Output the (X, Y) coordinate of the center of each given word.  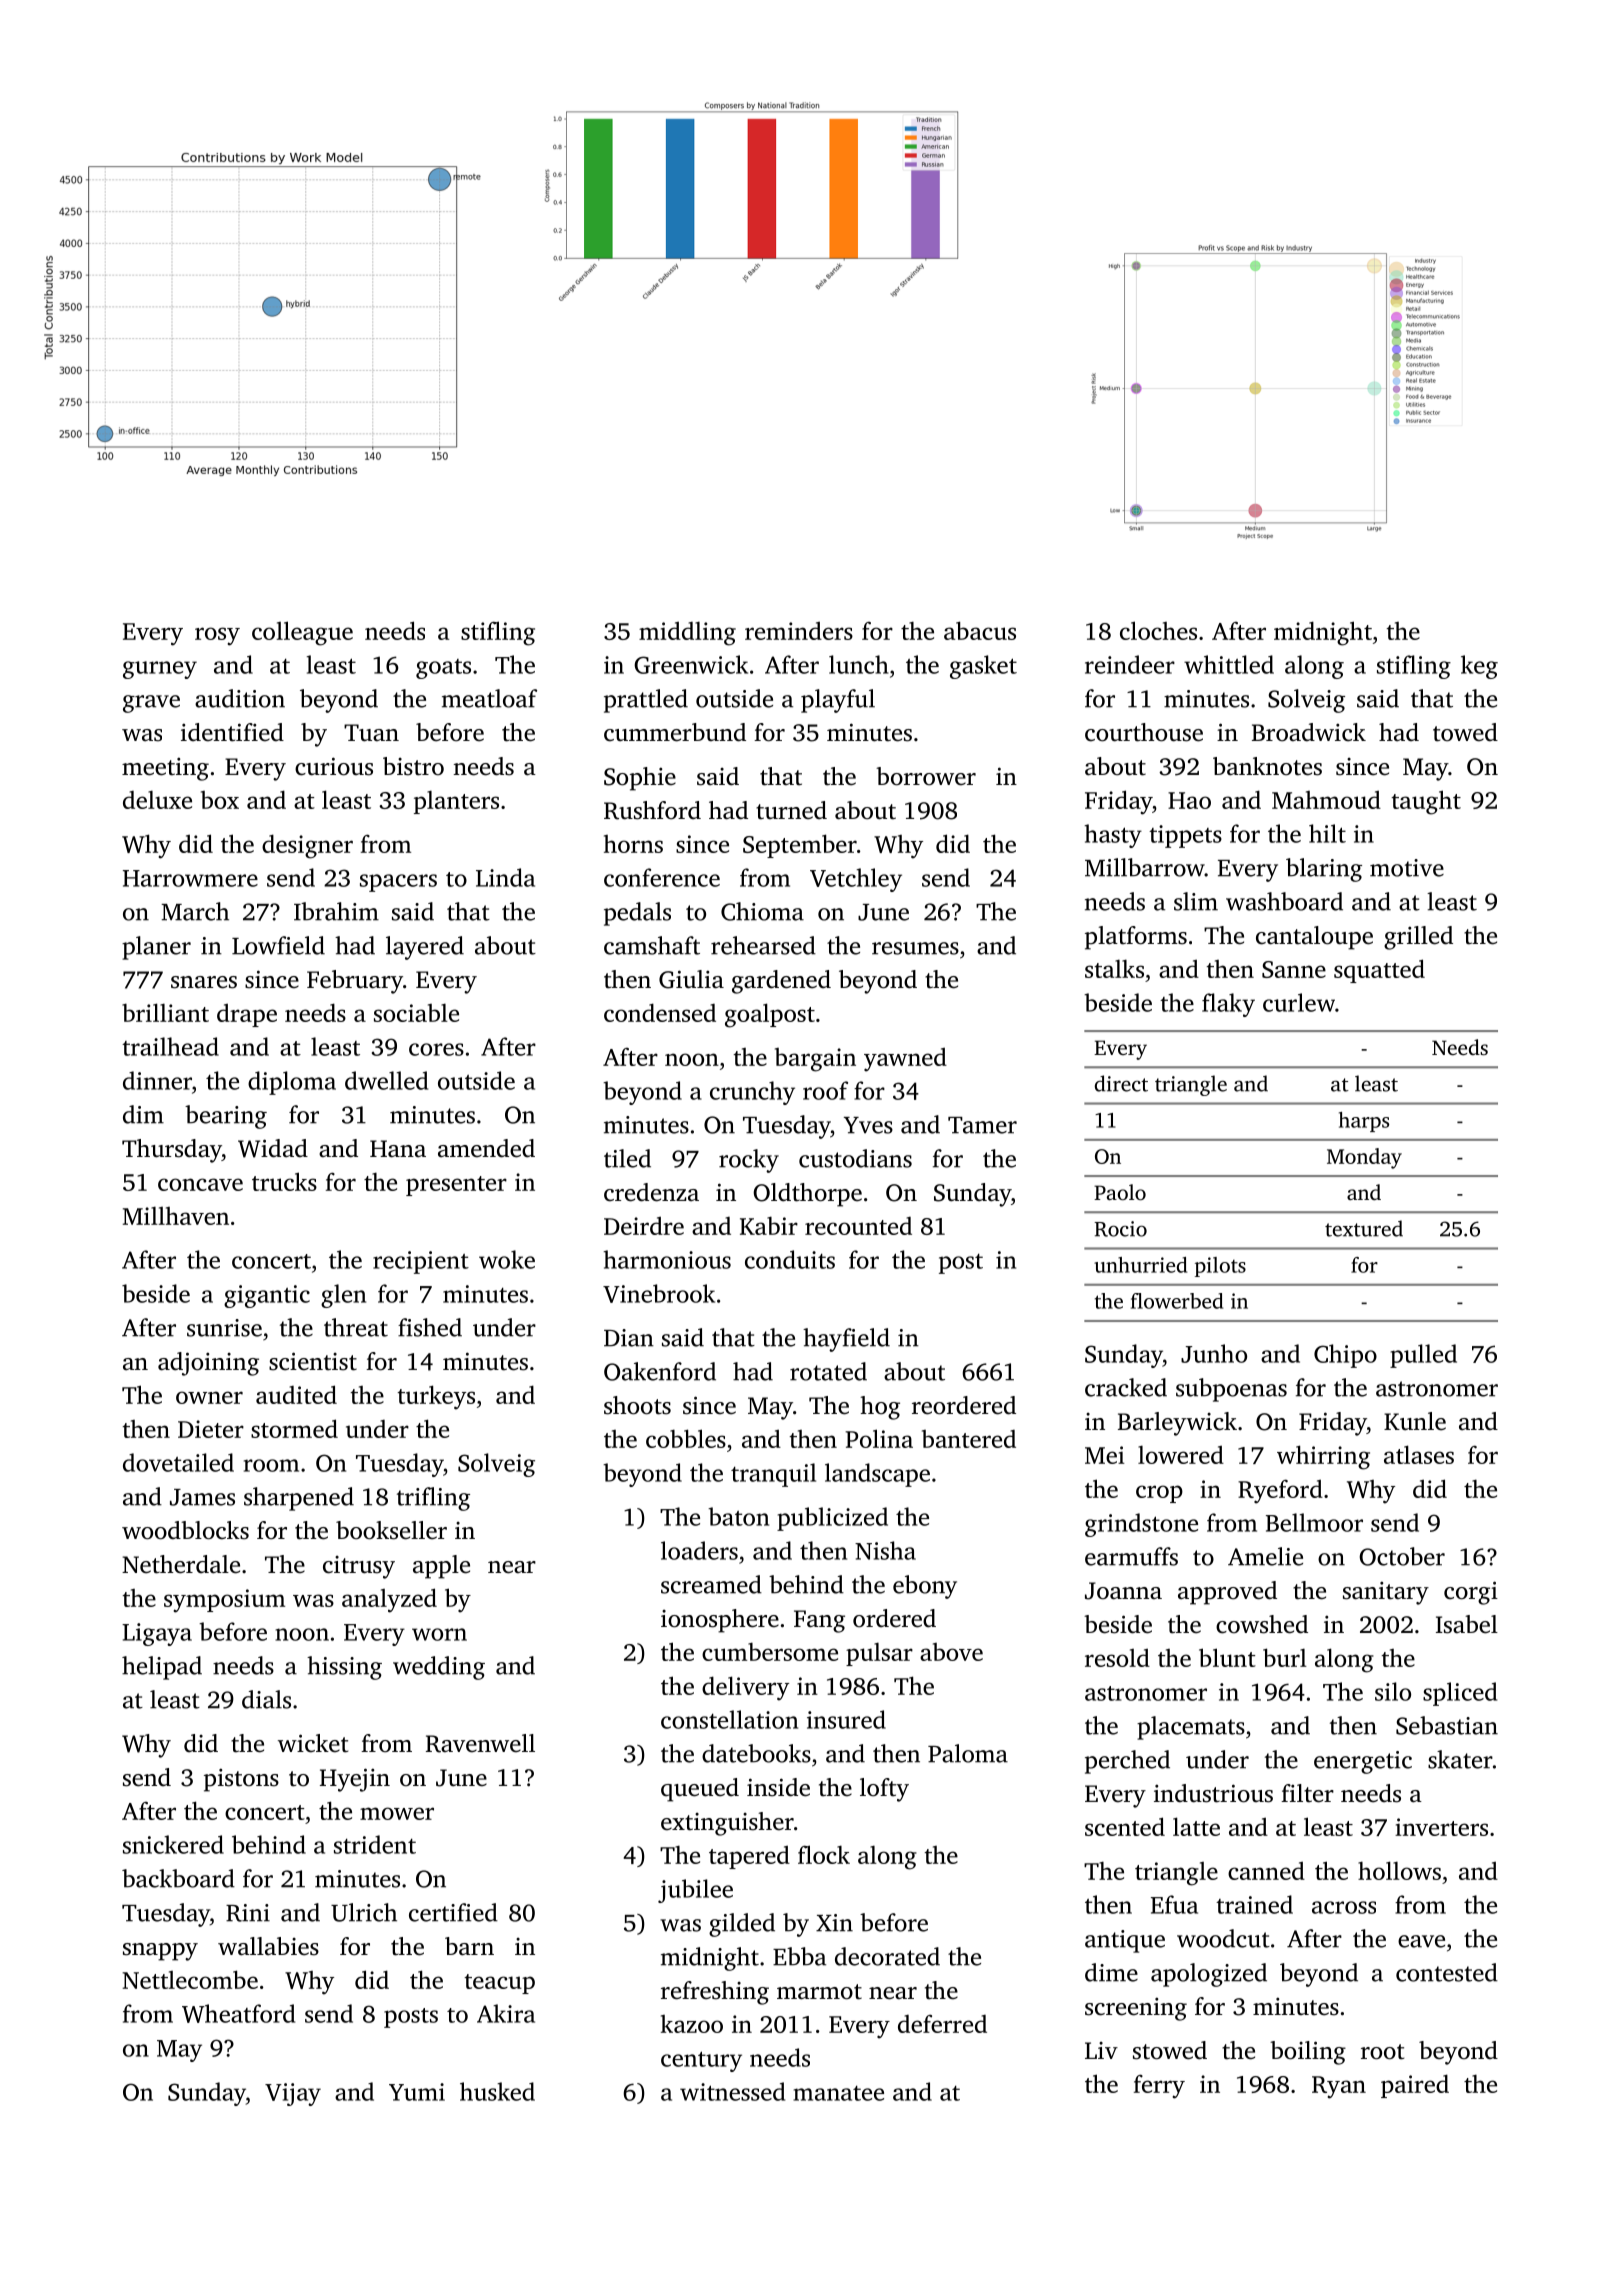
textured (1364, 1228)
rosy (217, 636)
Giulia (691, 979)
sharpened (299, 1499)
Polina (879, 1438)
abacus (980, 630)
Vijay (293, 2094)
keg (1479, 667)
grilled (1418, 938)
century (701, 2061)
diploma (292, 1083)
